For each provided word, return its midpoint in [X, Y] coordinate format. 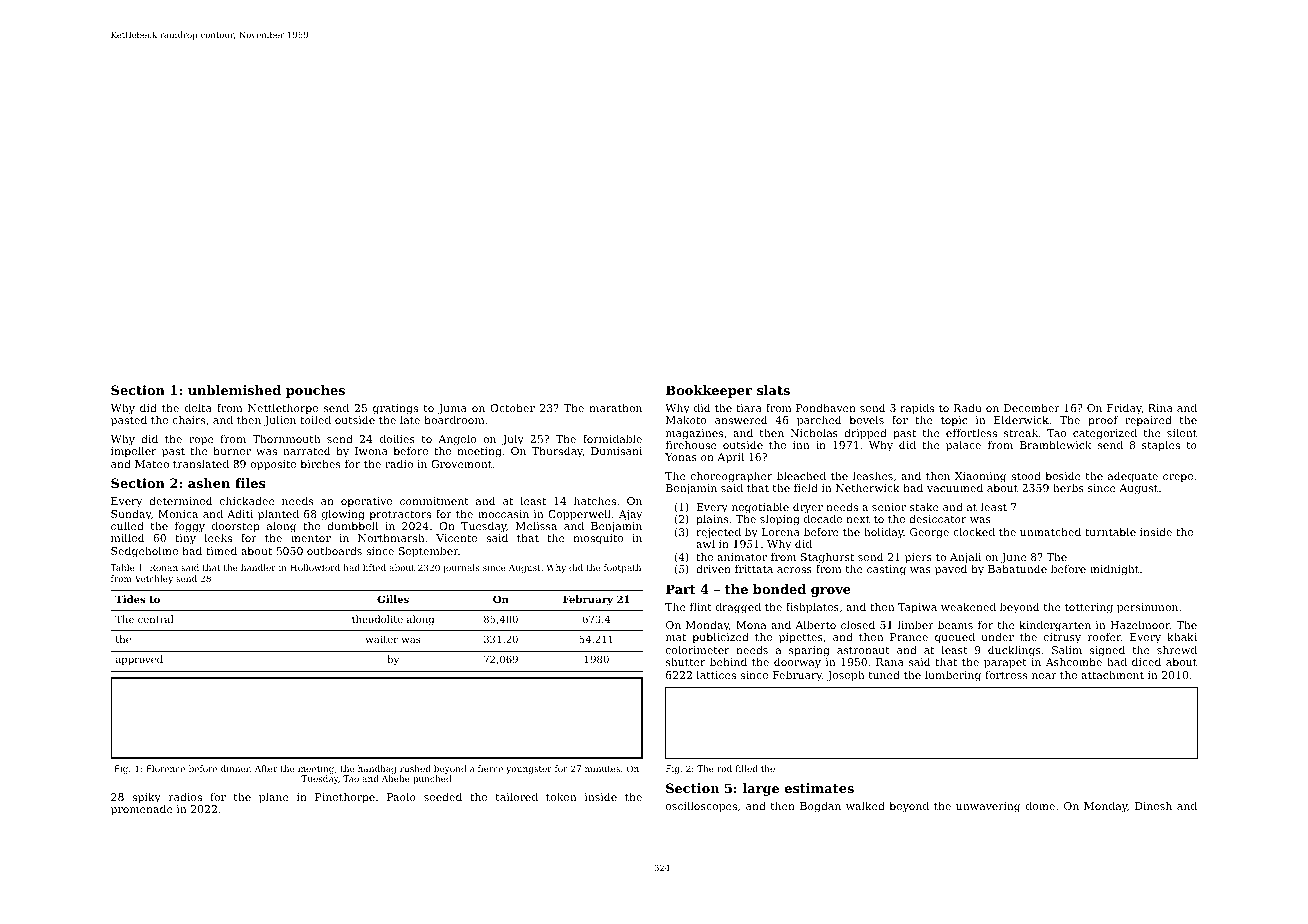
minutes [602, 768]
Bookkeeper [709, 391]
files [250, 483]
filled [746, 768]
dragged [738, 608]
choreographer [731, 477]
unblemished [234, 390]
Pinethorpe [345, 798]
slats [773, 390]
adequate [1133, 477]
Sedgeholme [144, 552]
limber [916, 624]
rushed [415, 768]
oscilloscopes [701, 807]
